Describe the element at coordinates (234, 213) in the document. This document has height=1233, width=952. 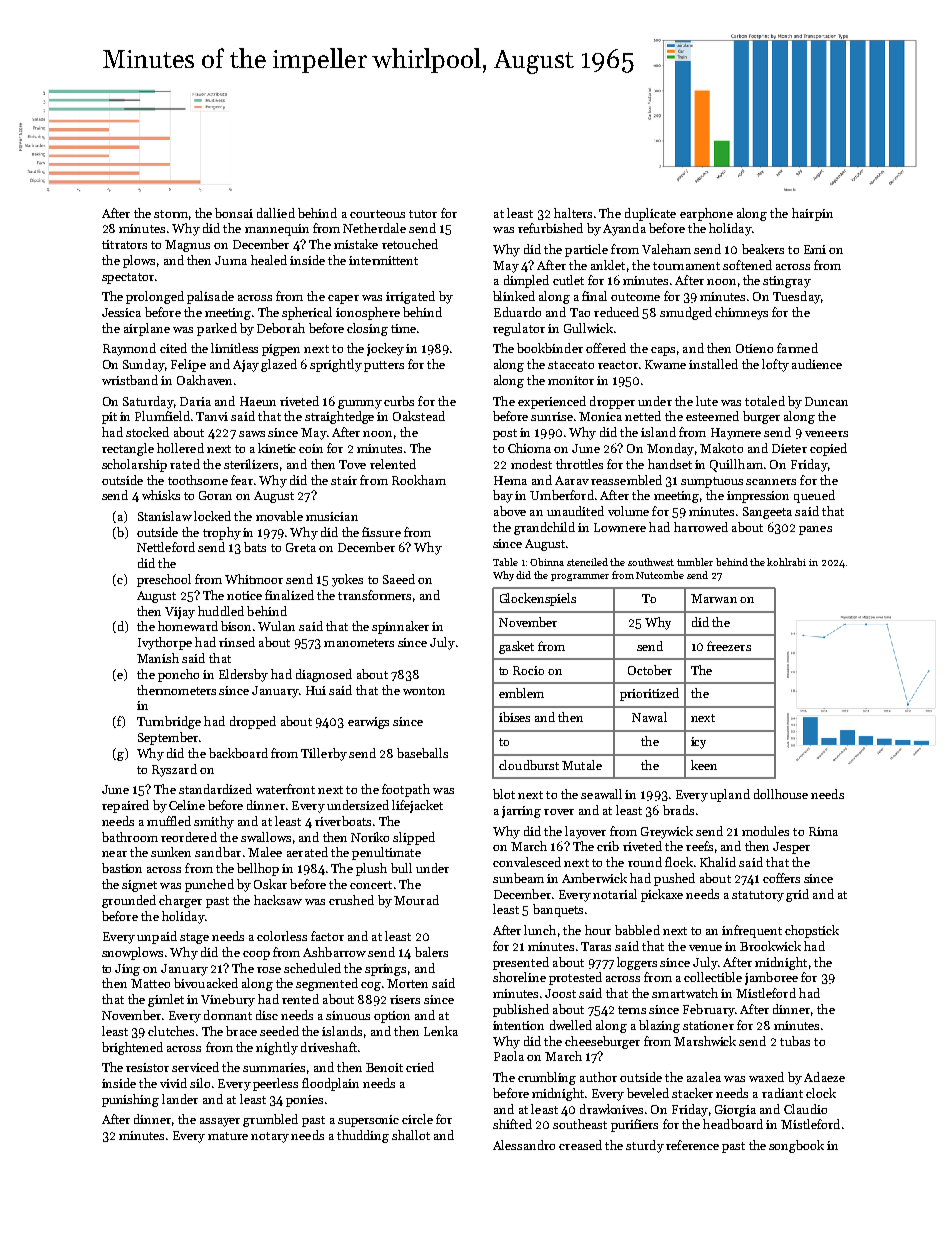
I see `bonsai` at that location.
